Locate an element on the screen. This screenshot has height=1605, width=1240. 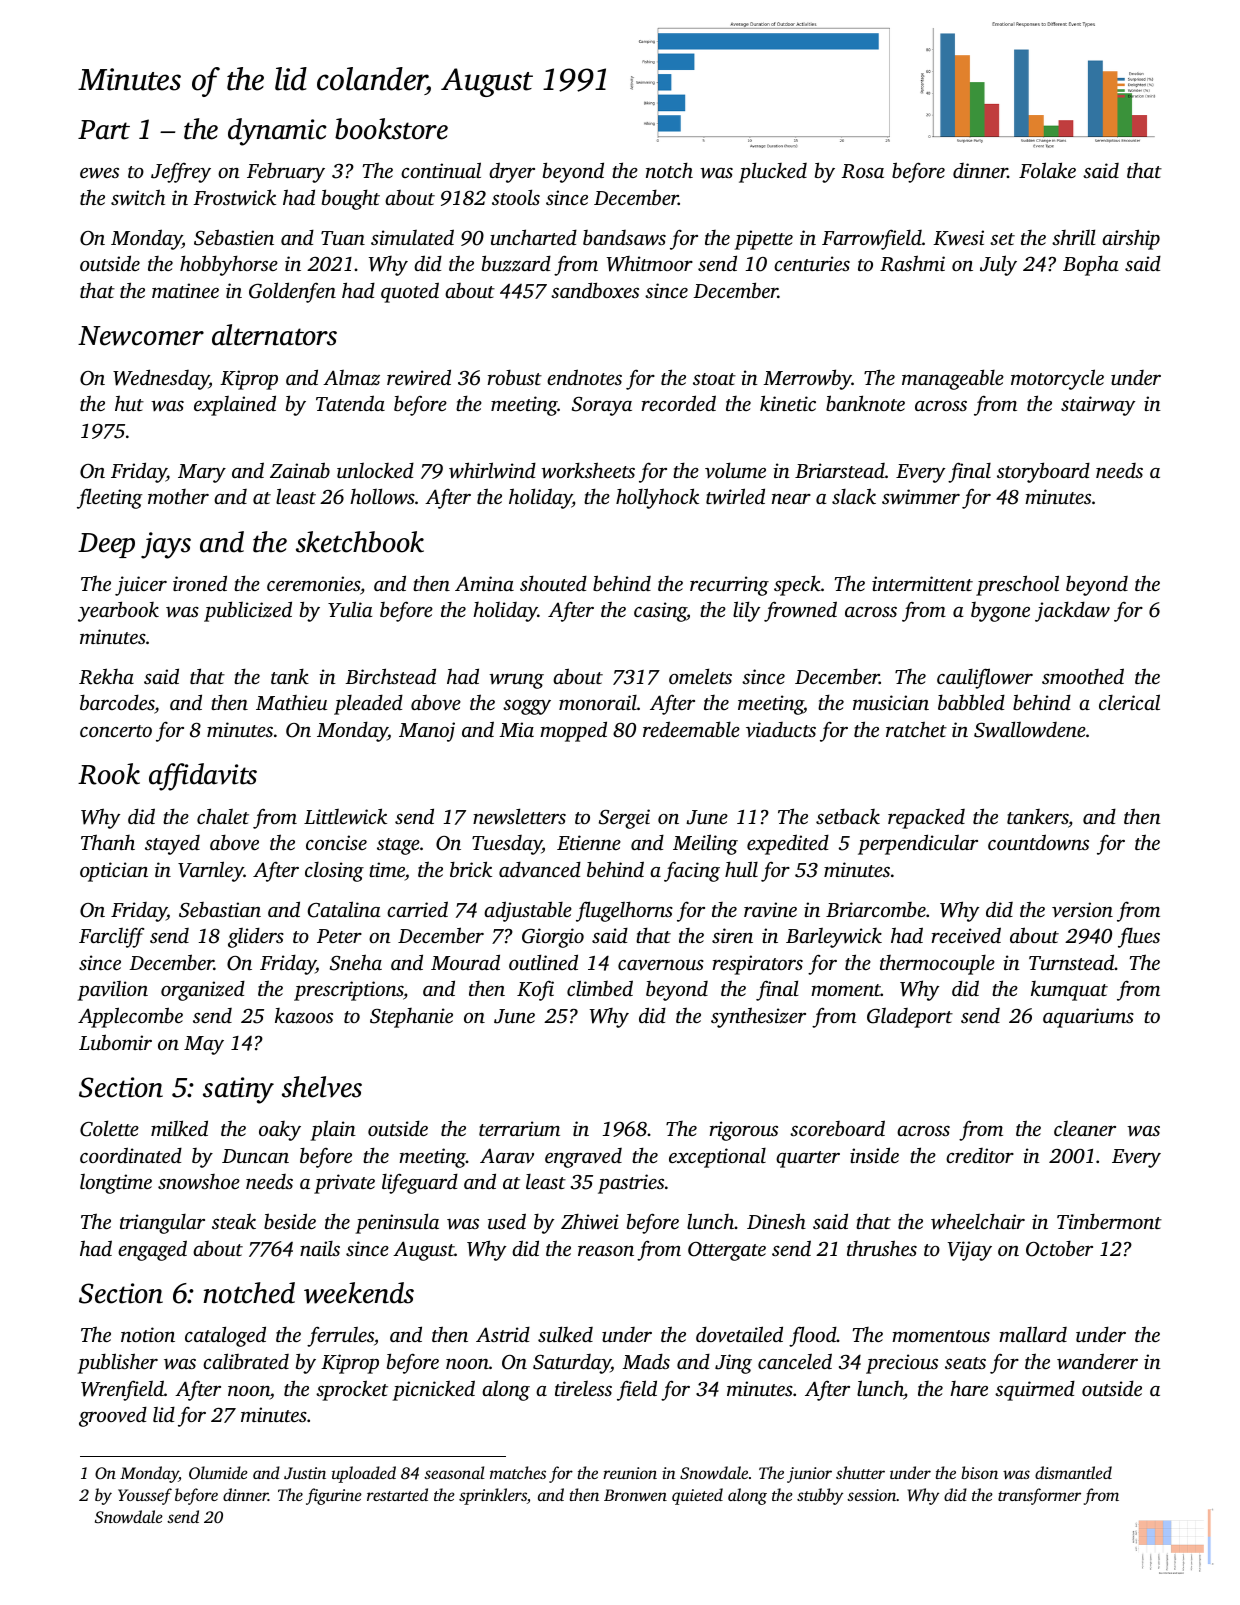
Birchstead is located at coordinates (390, 676).
